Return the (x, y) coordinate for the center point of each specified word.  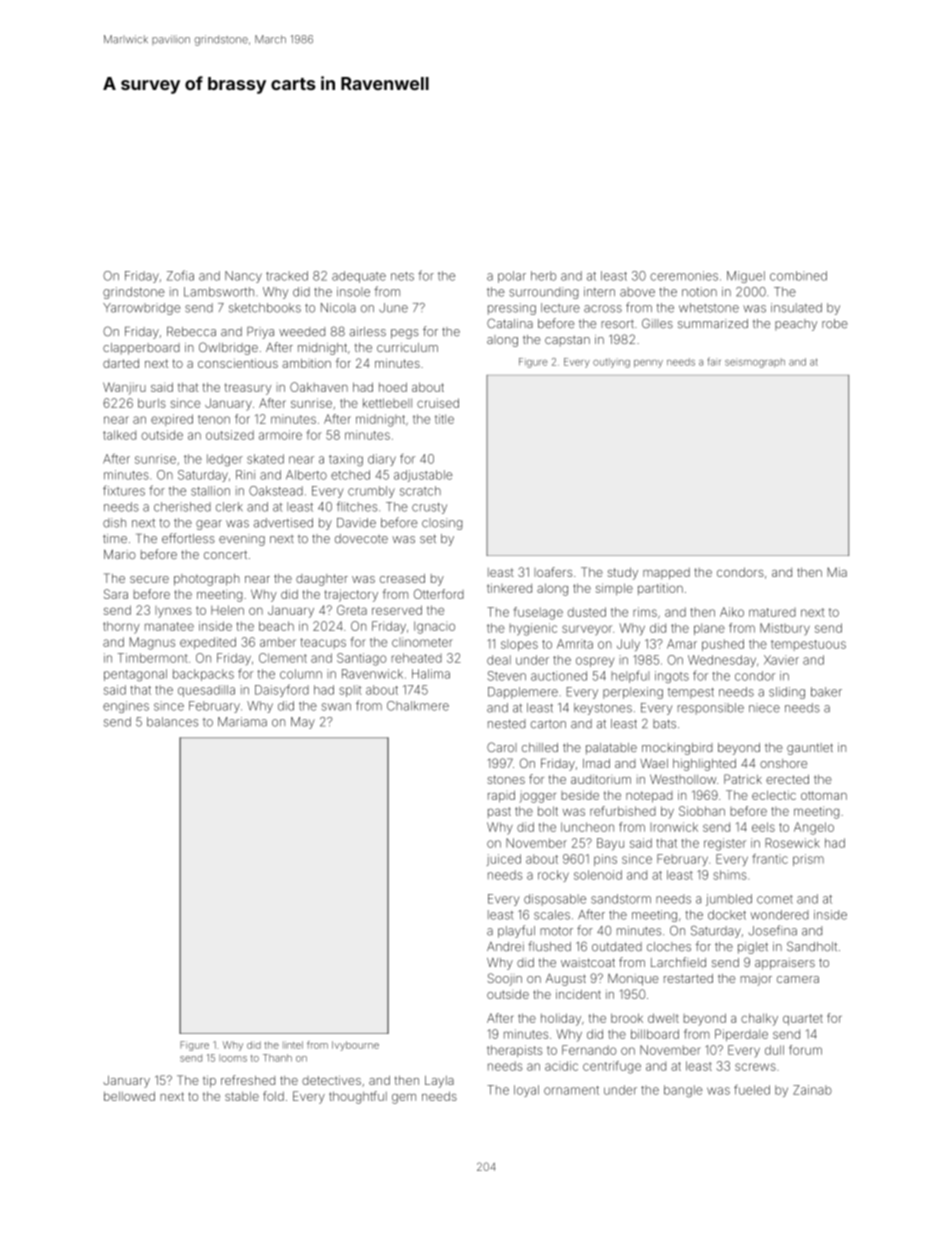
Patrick (743, 779)
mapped (666, 574)
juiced (504, 860)
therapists (514, 1051)
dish (114, 523)
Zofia (180, 275)
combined (798, 276)
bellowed (129, 1096)
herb (543, 276)
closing (442, 524)
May (303, 723)
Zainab (812, 1090)
